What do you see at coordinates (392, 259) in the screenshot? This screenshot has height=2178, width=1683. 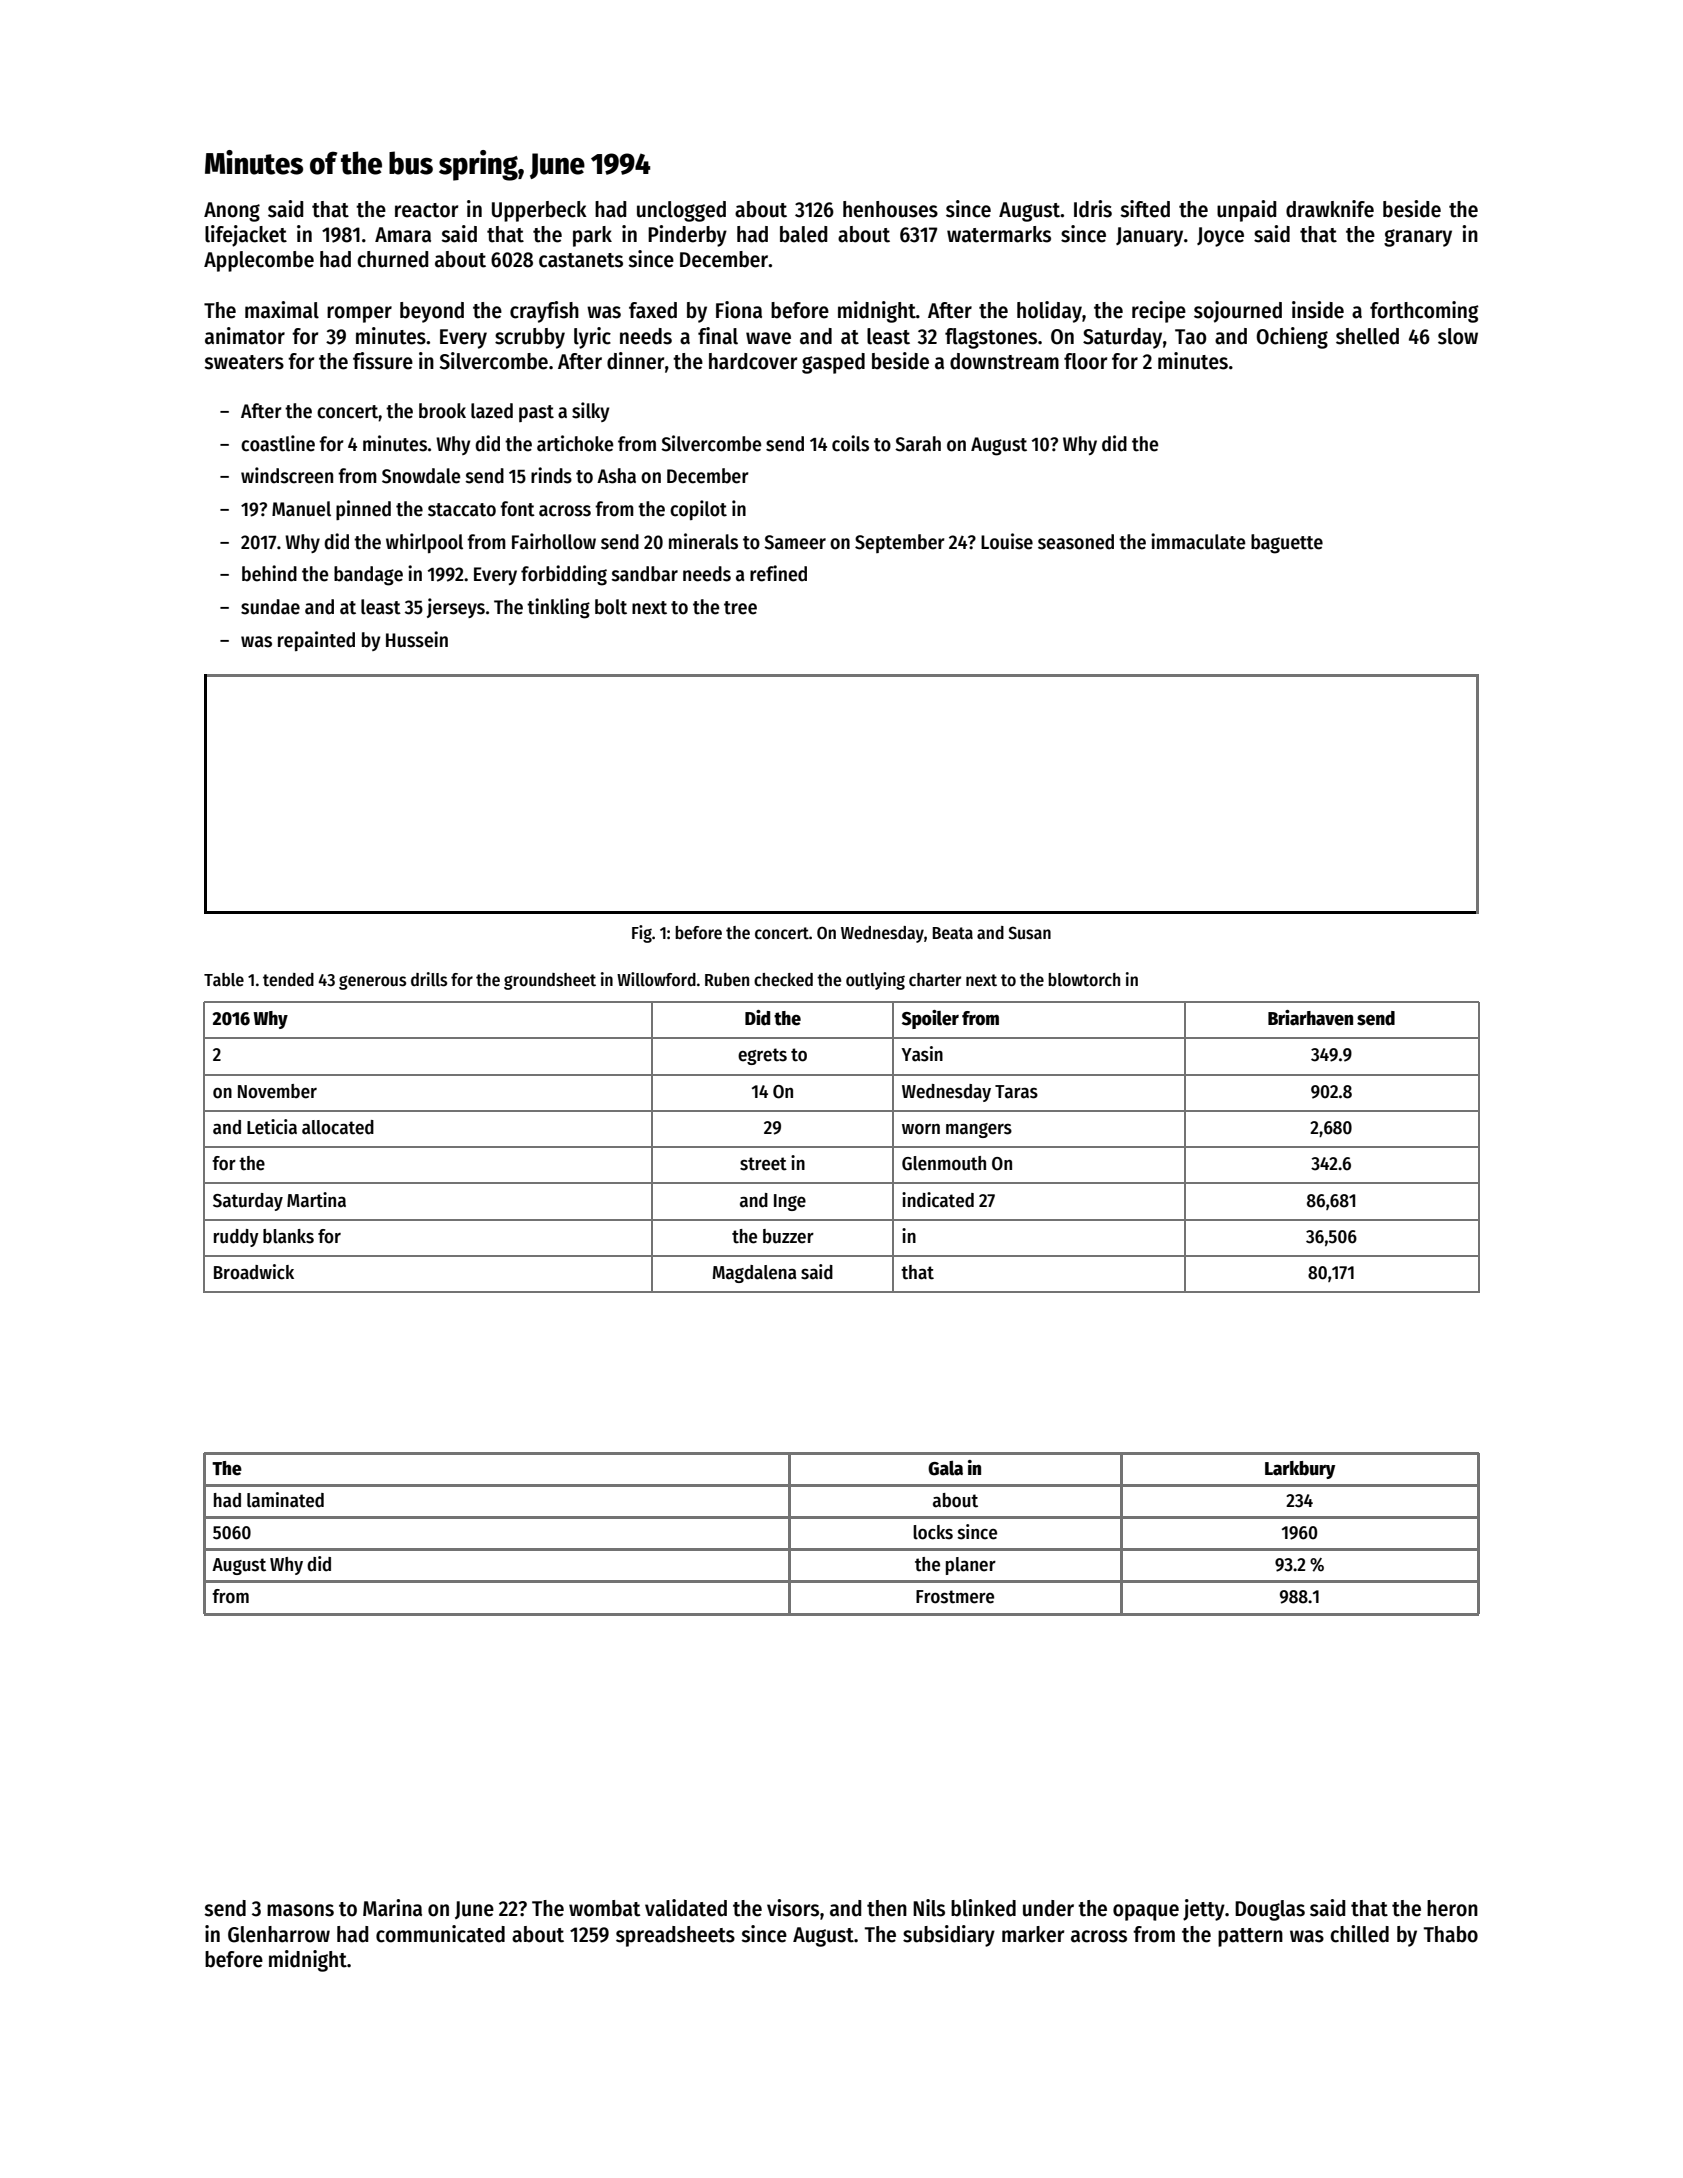 I see `churned` at bounding box center [392, 259].
